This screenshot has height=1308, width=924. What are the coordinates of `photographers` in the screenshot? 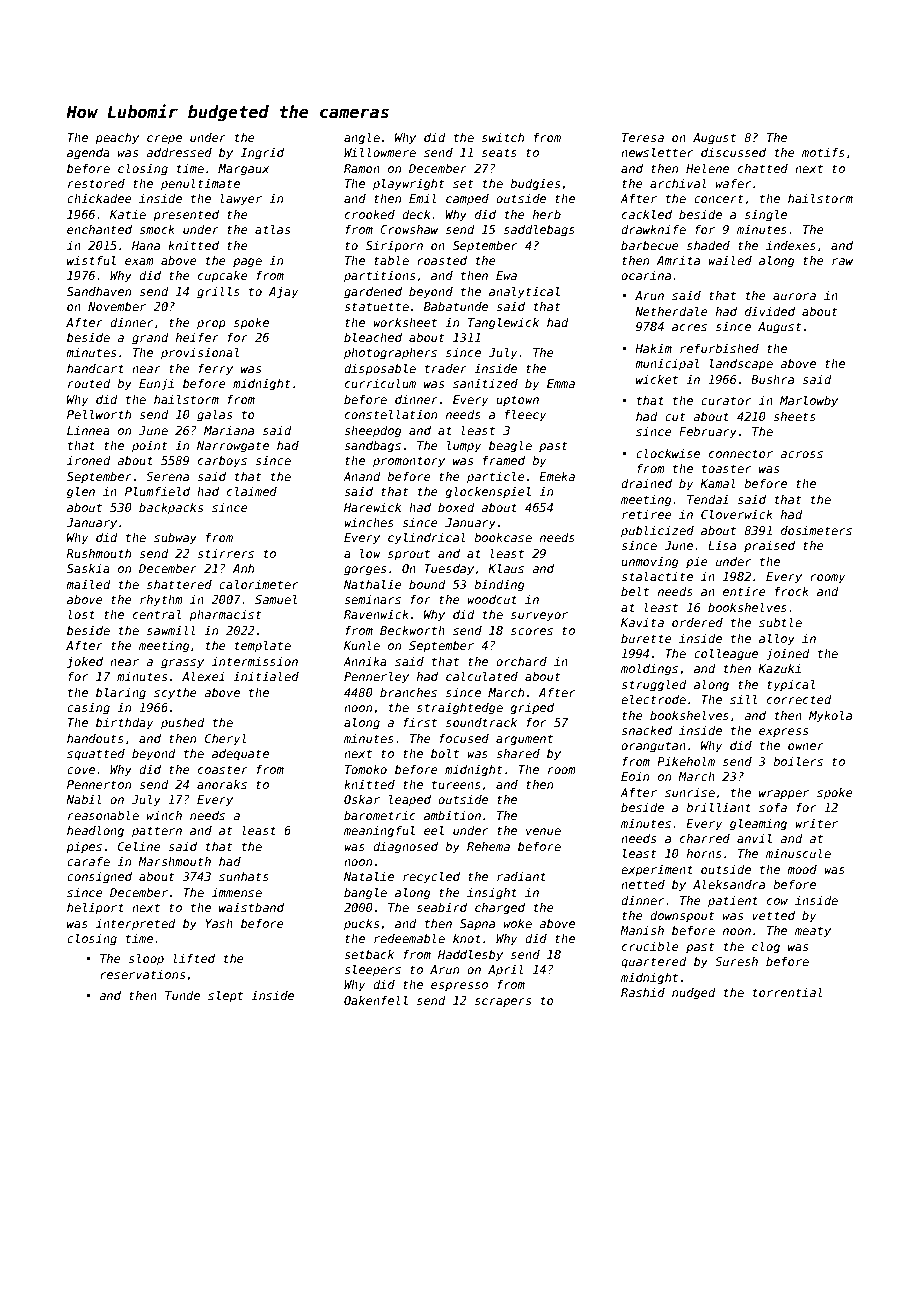 It's located at (390, 354).
